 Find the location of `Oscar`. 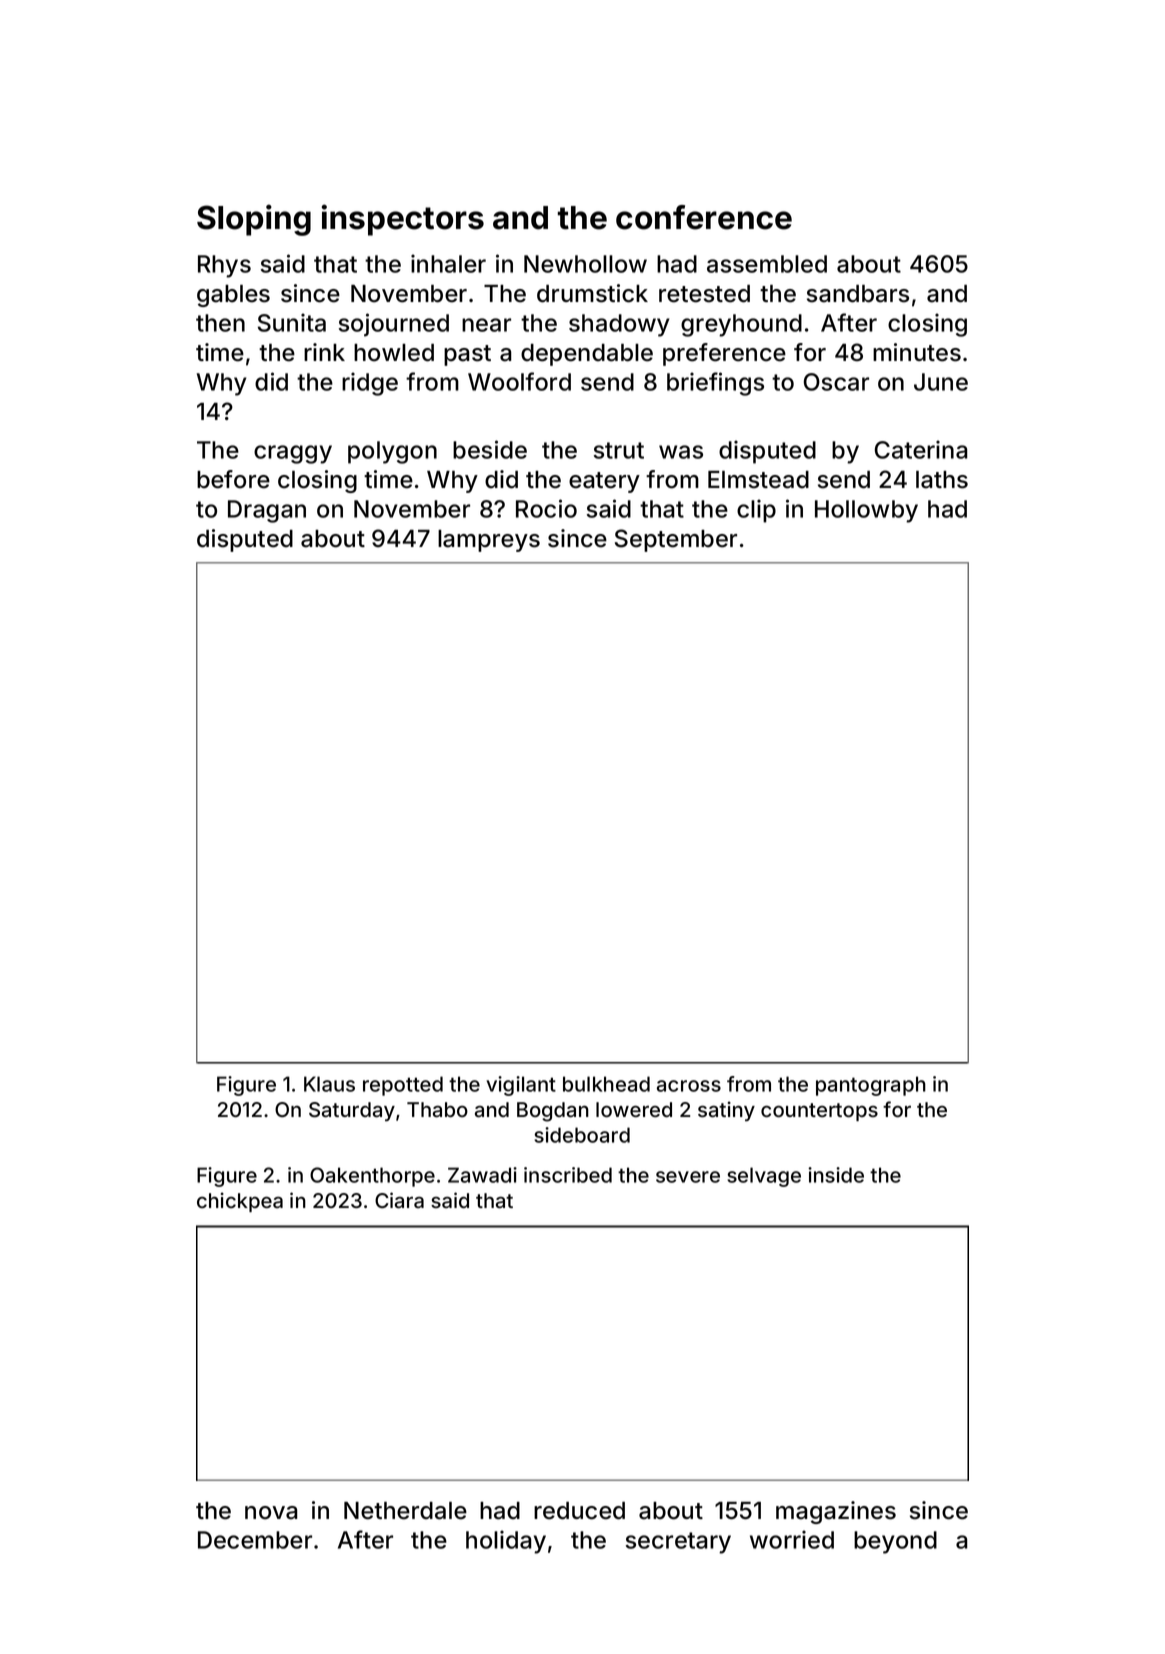

Oscar is located at coordinates (836, 382).
